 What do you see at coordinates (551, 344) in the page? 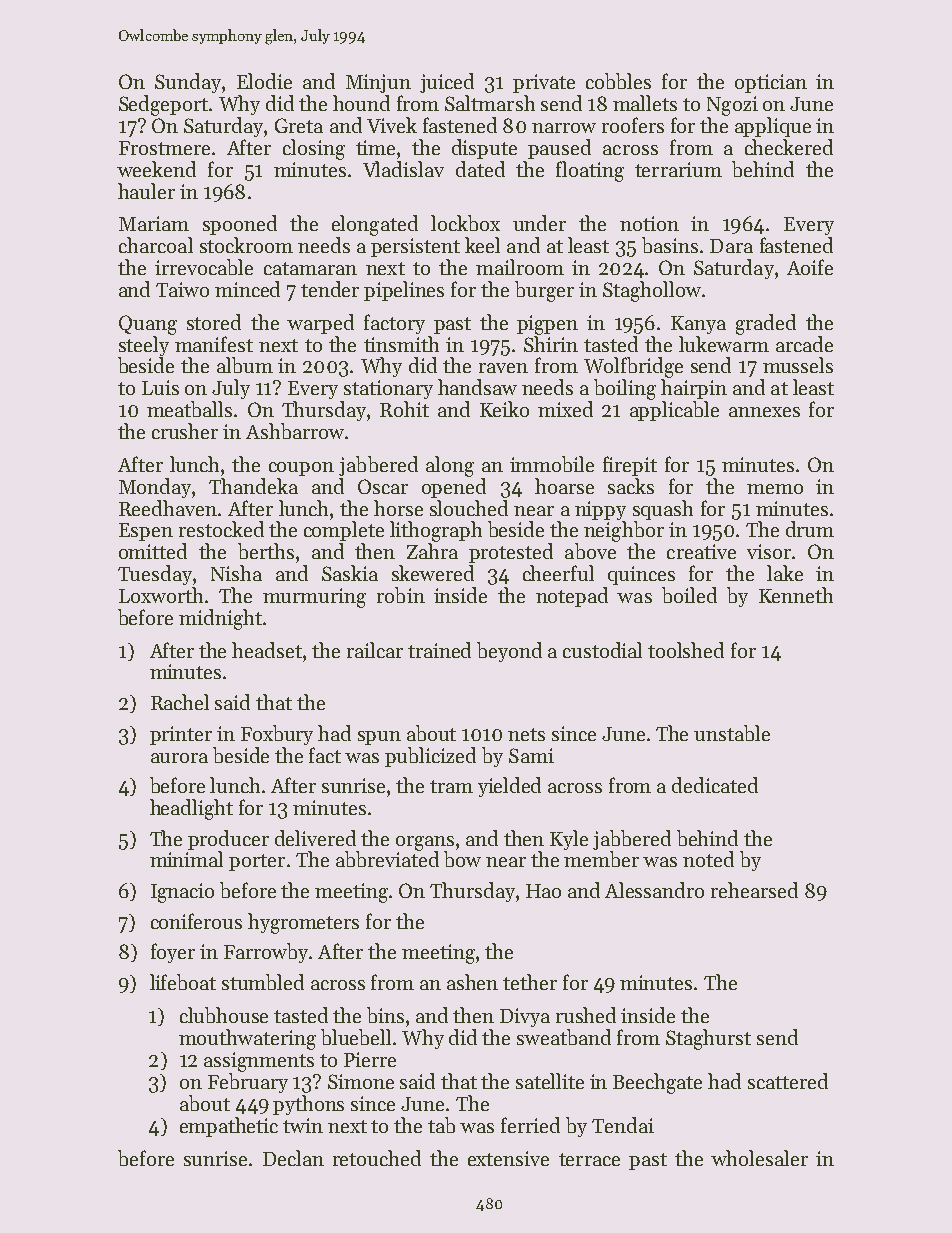
I see `Shirin` at bounding box center [551, 344].
